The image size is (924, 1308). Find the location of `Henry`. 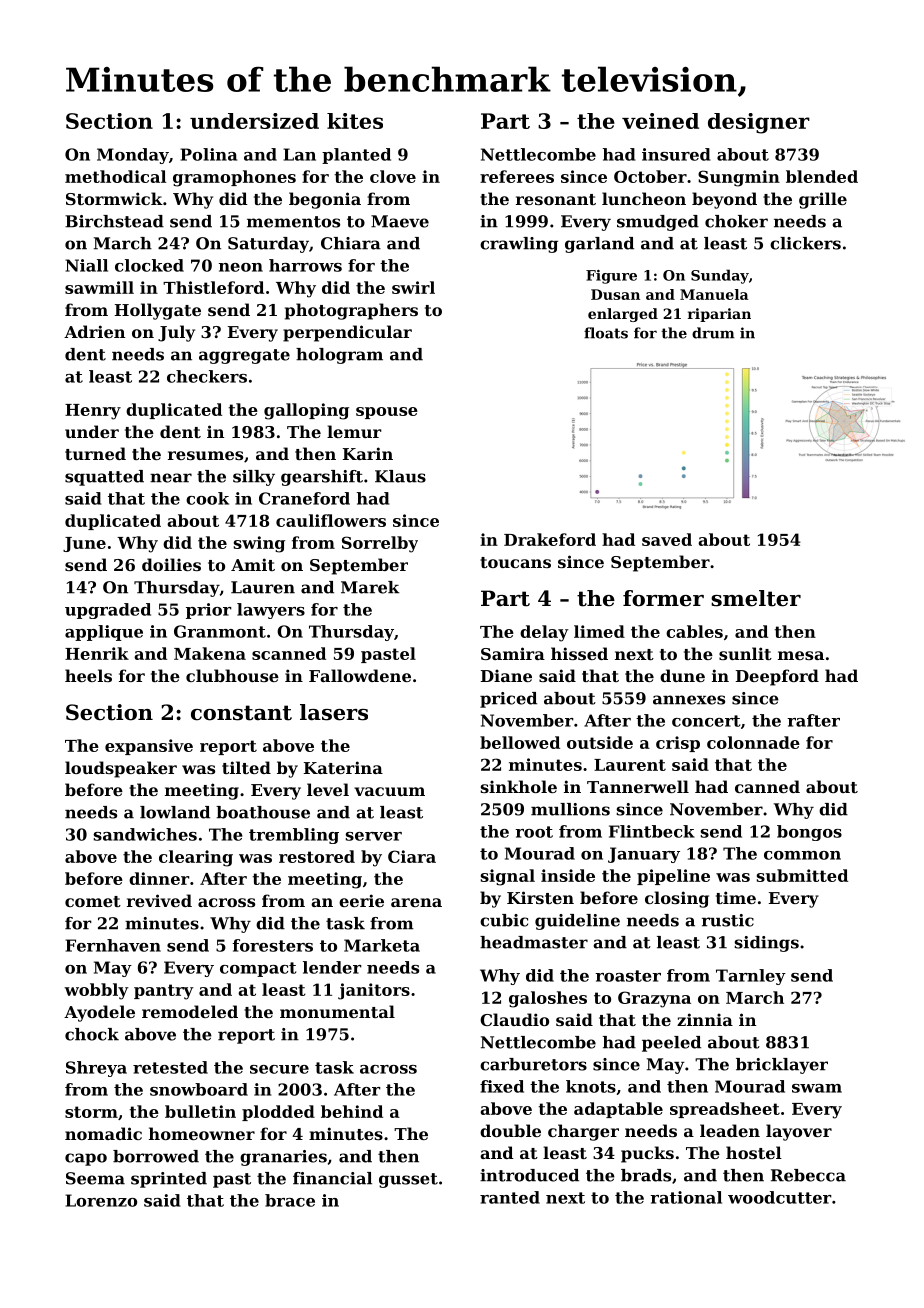

Henry is located at coordinates (93, 412).
